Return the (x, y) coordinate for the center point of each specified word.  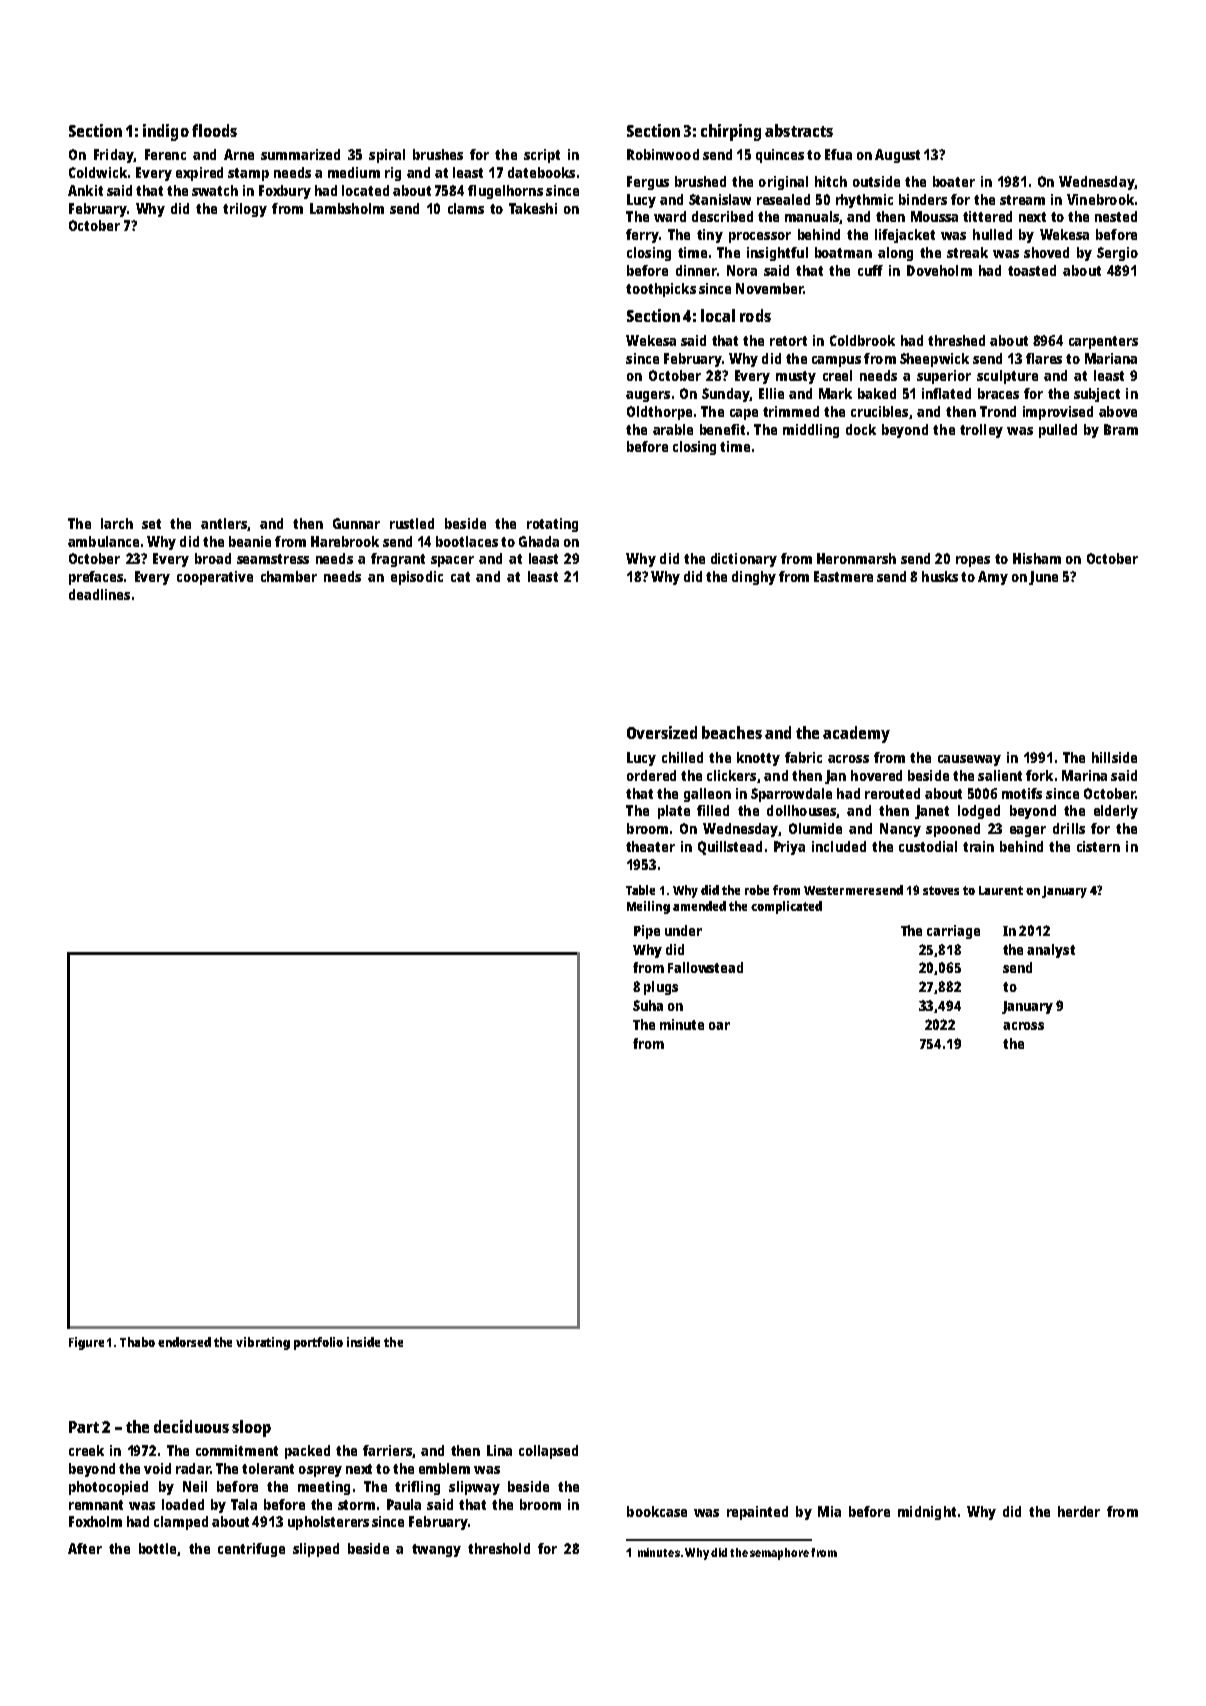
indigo (166, 132)
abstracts (799, 130)
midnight (927, 1513)
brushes (438, 154)
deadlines (99, 594)
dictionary (744, 560)
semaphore (779, 1554)
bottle (157, 1548)
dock (861, 429)
